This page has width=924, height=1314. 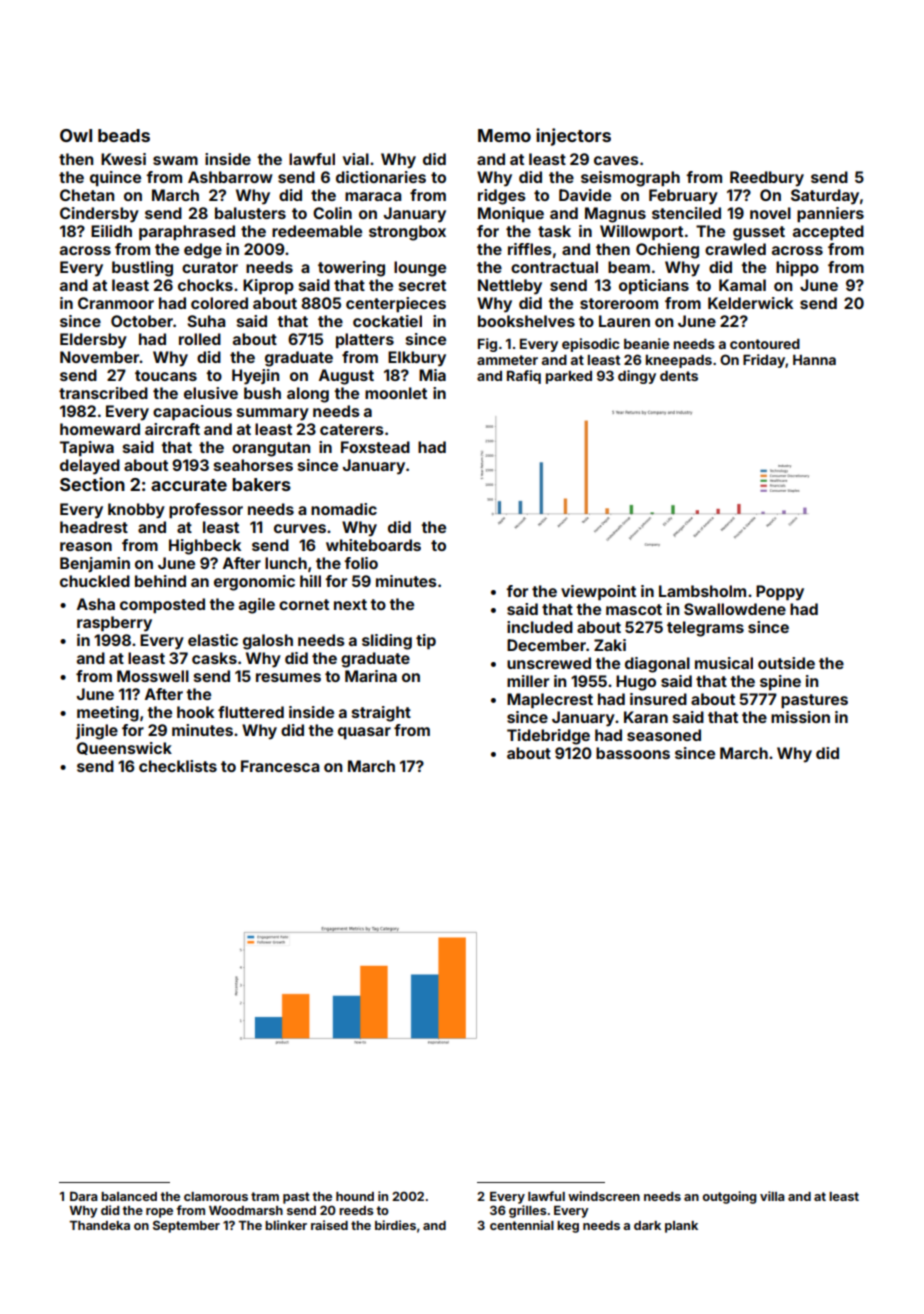 What do you see at coordinates (730, 1197) in the page?
I see `outgoing` at bounding box center [730, 1197].
